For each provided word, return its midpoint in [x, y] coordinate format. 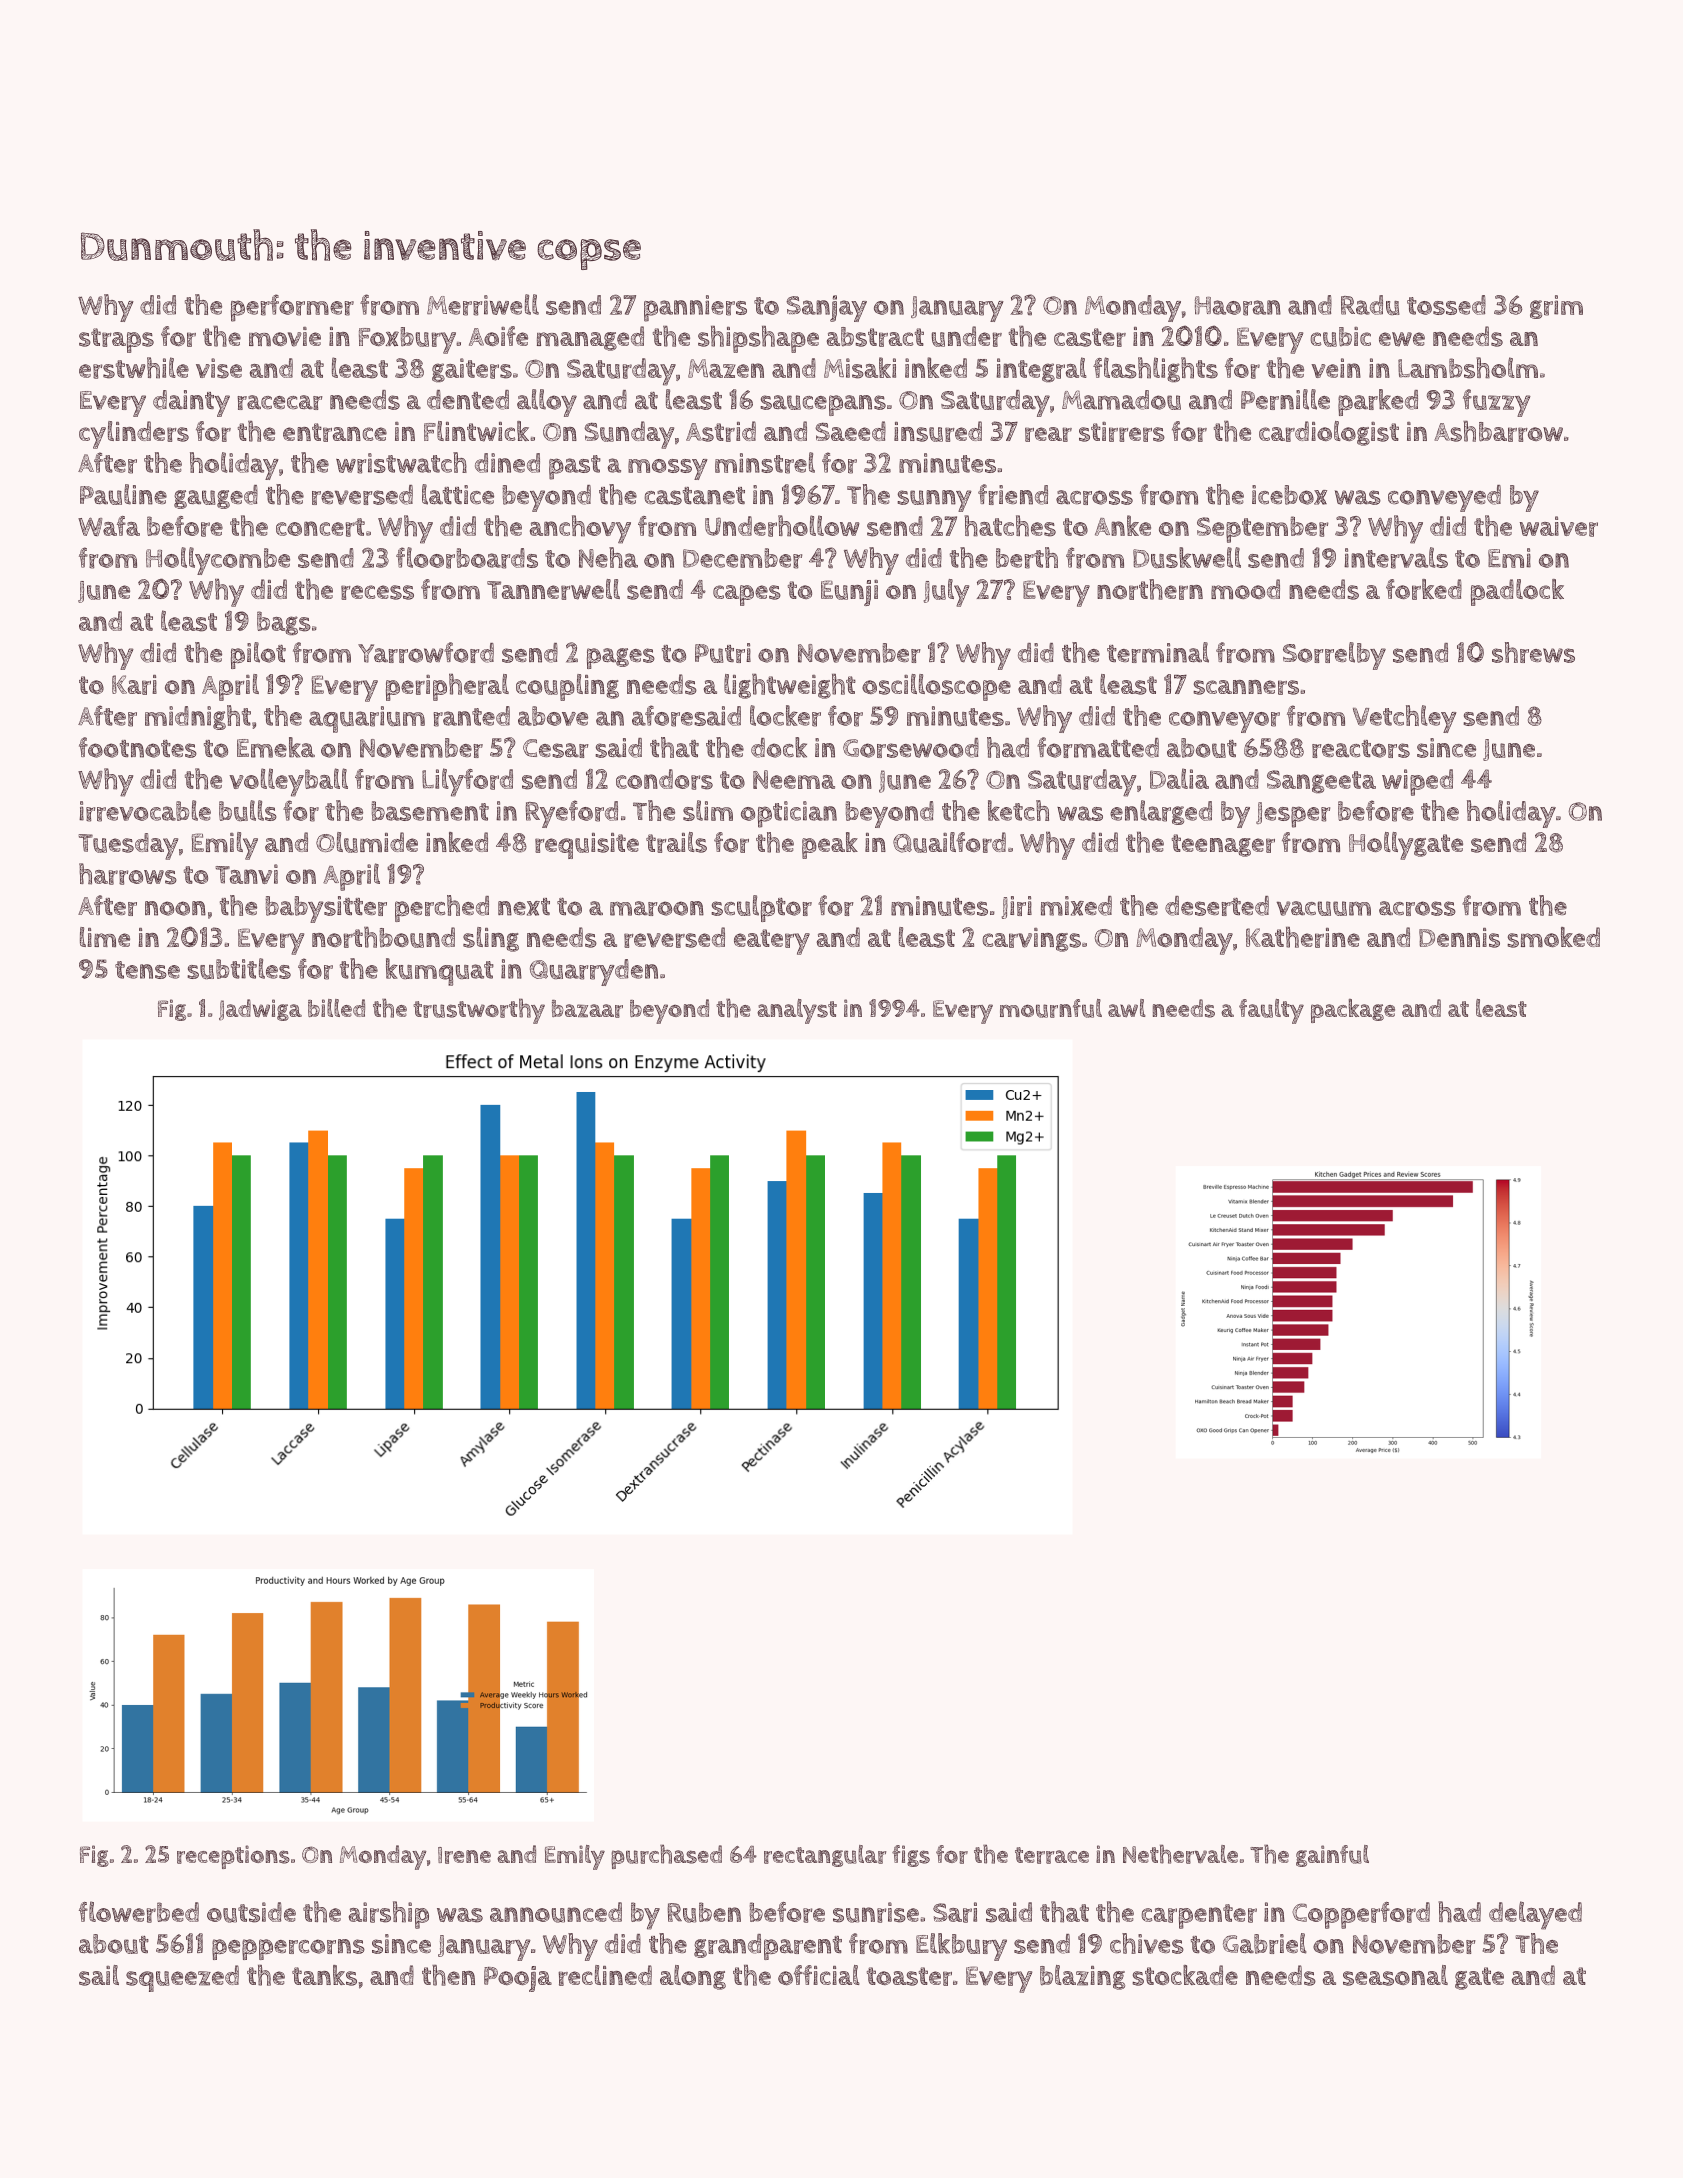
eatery [772, 942]
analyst [797, 1011]
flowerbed [139, 1912]
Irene [464, 1855]
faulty [1271, 1011]
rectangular [825, 1856]
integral [1041, 370]
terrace [1052, 1855]
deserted [1217, 906]
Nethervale [1180, 1854]
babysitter [326, 909]
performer [292, 308]
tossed [1446, 305]
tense [147, 970]
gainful [1332, 1856]
